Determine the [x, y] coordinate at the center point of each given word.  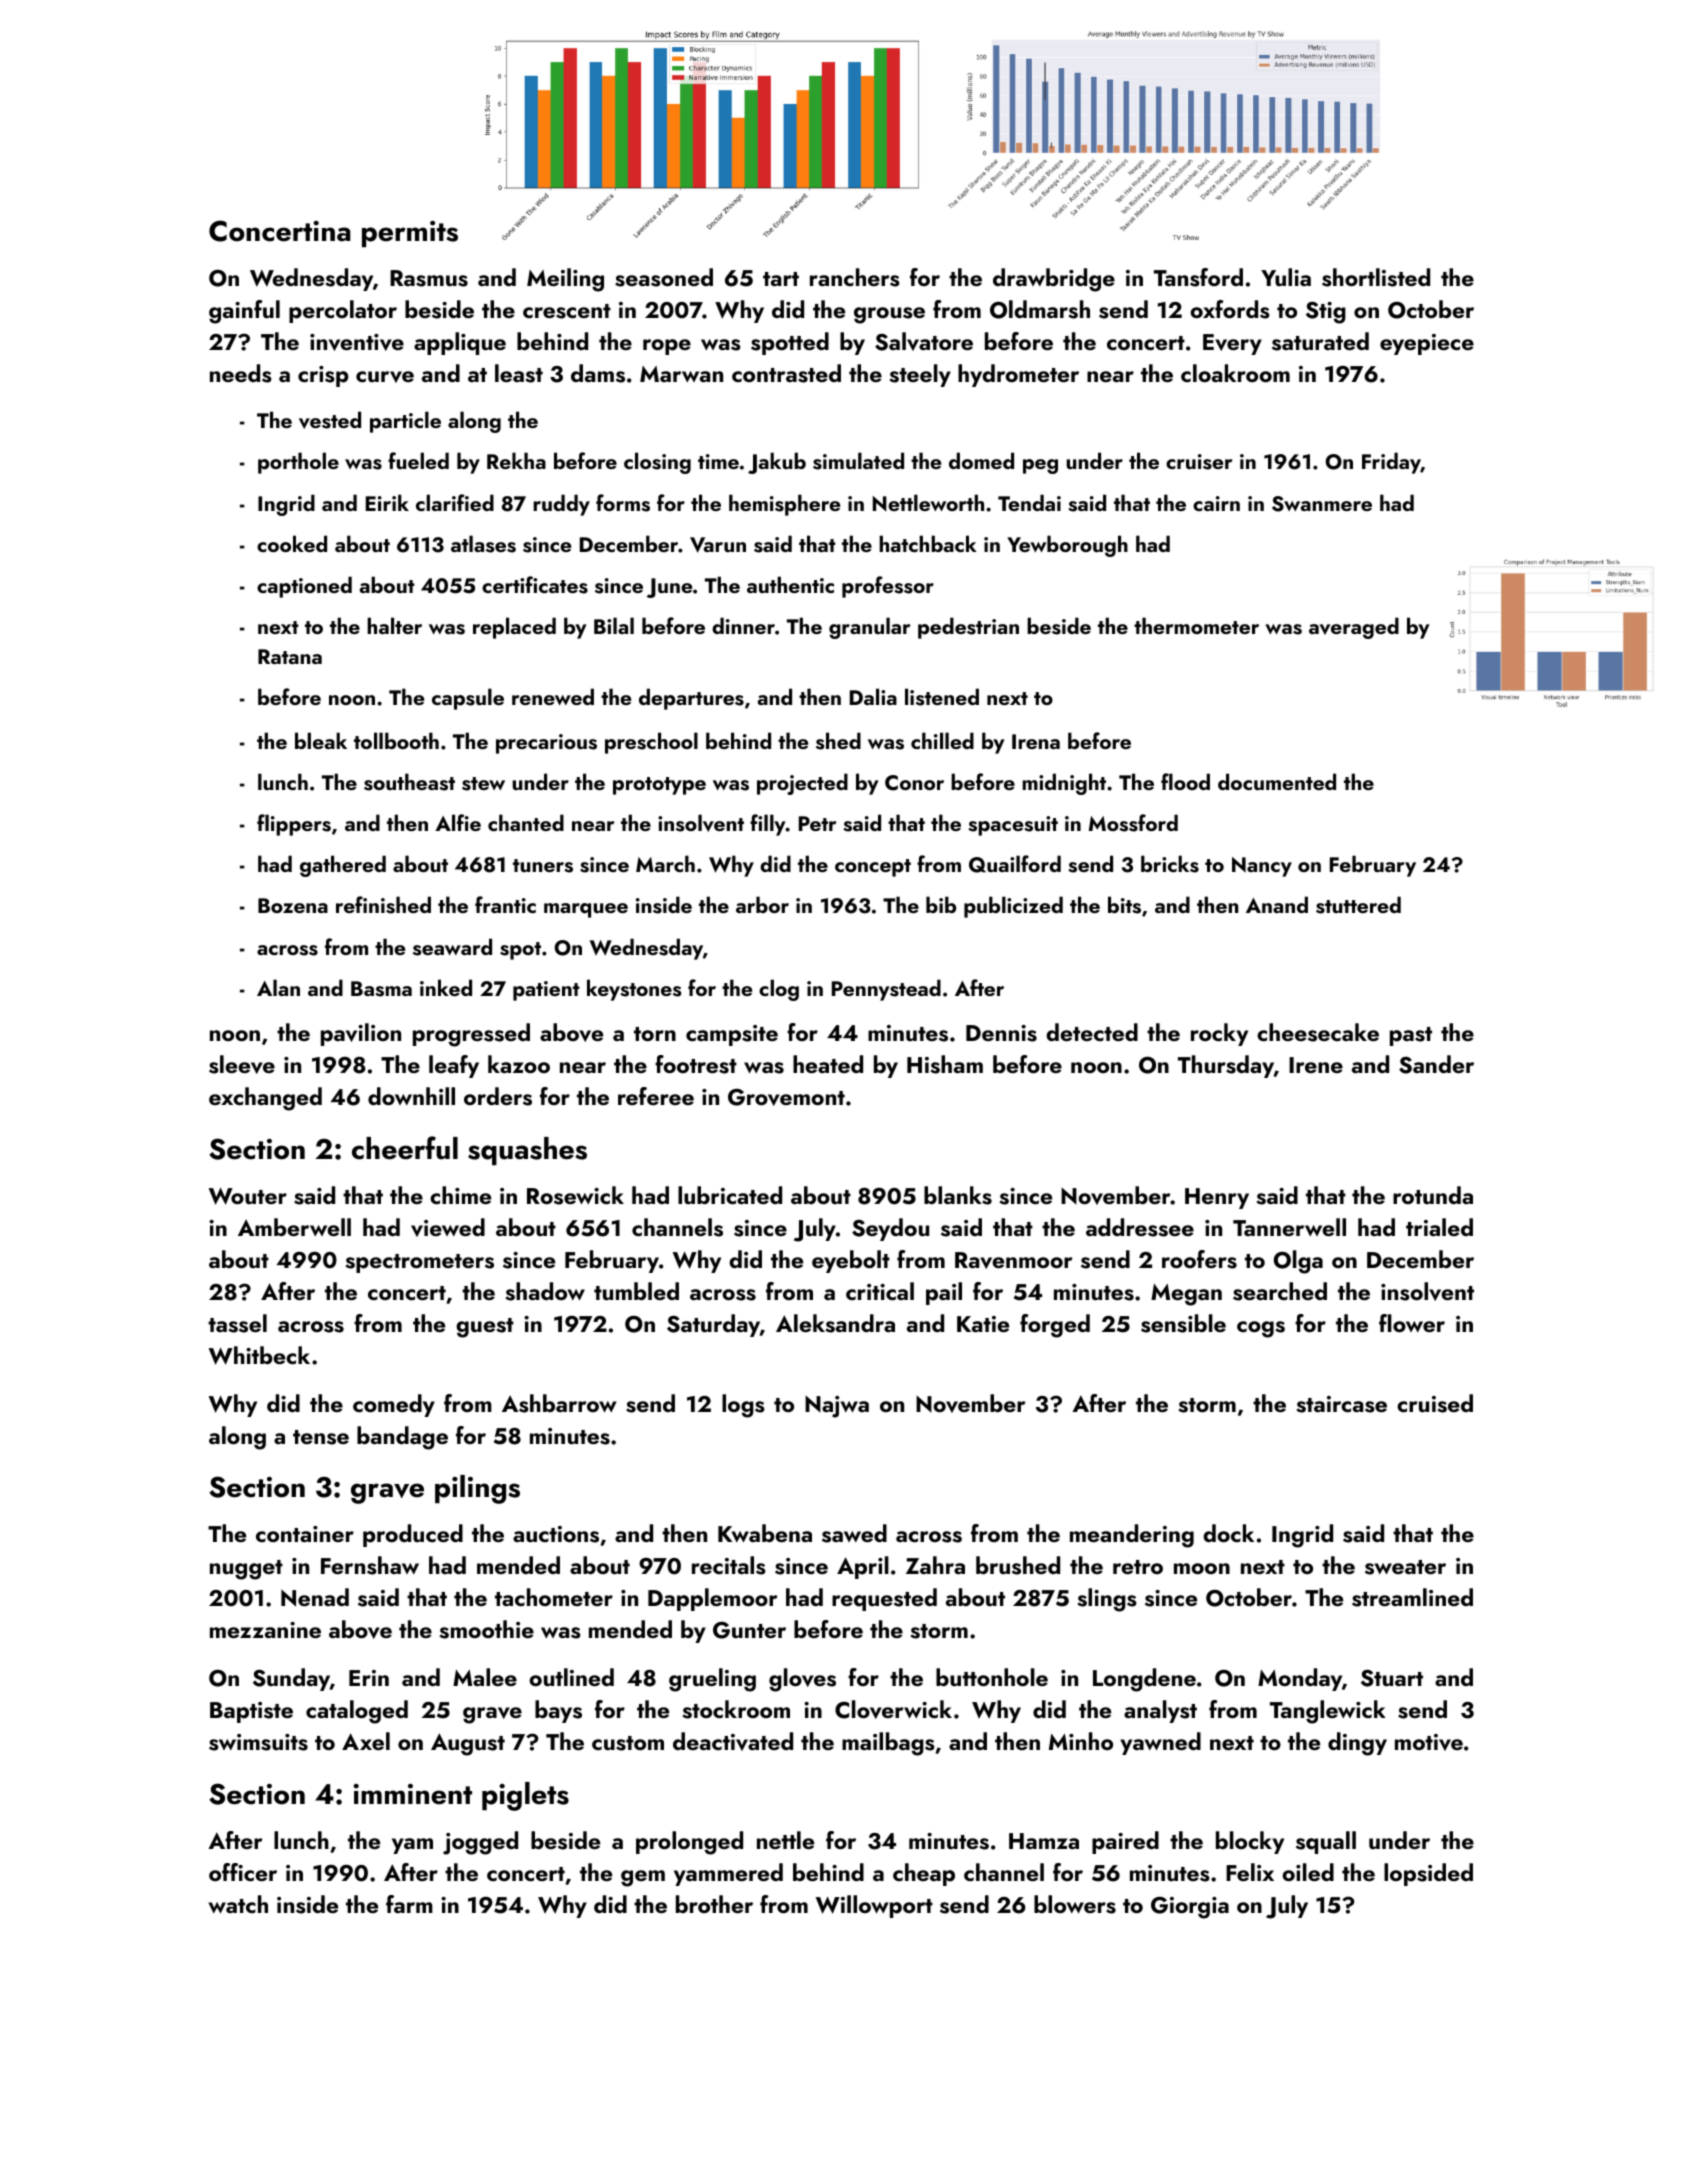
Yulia [1286, 277]
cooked [292, 543]
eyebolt [851, 1261]
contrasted [786, 373]
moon [1202, 1568]
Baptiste [251, 1712]
